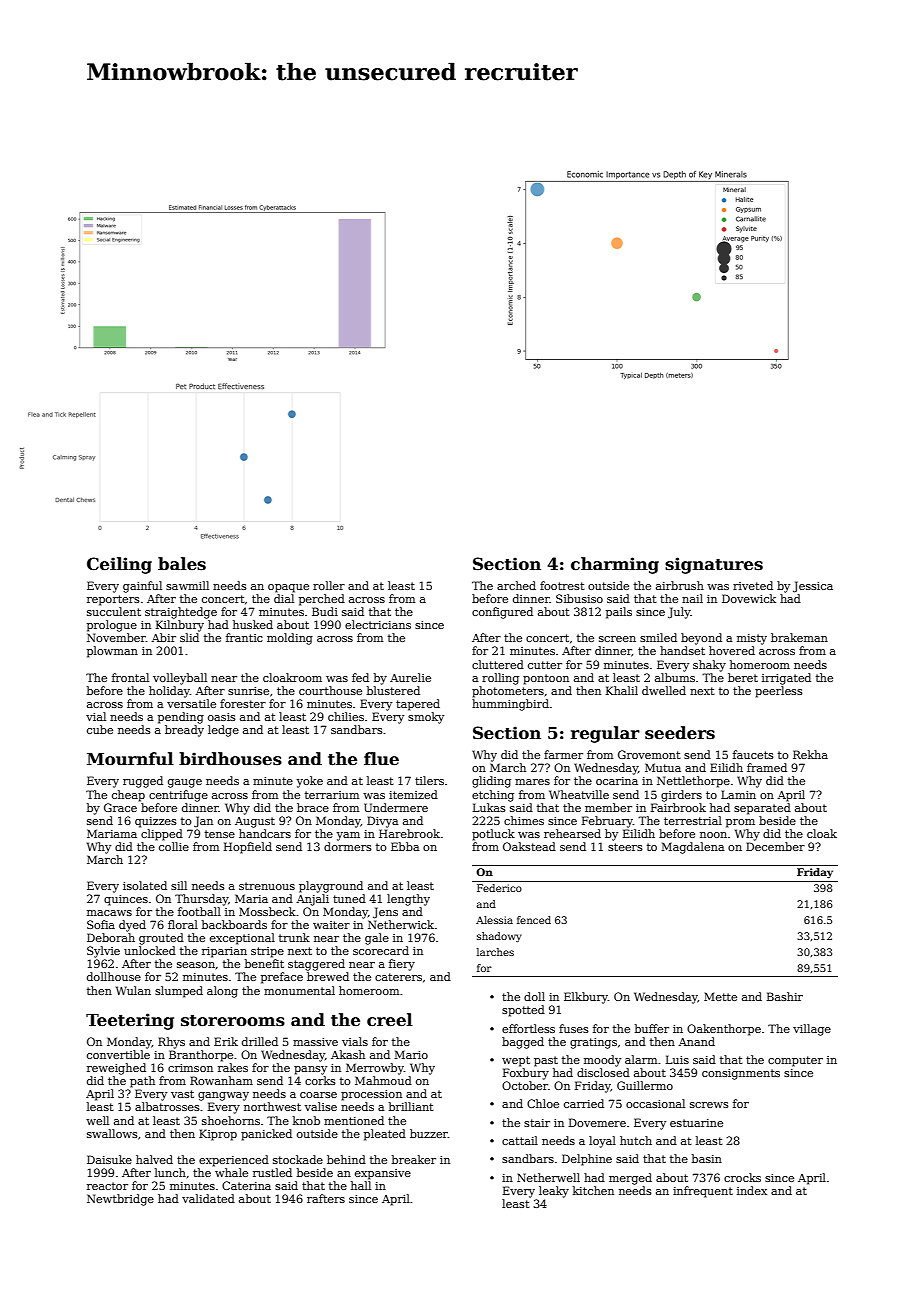 The image size is (924, 1308). Describe the element at coordinates (208, 1198) in the screenshot. I see `validated` at that location.
